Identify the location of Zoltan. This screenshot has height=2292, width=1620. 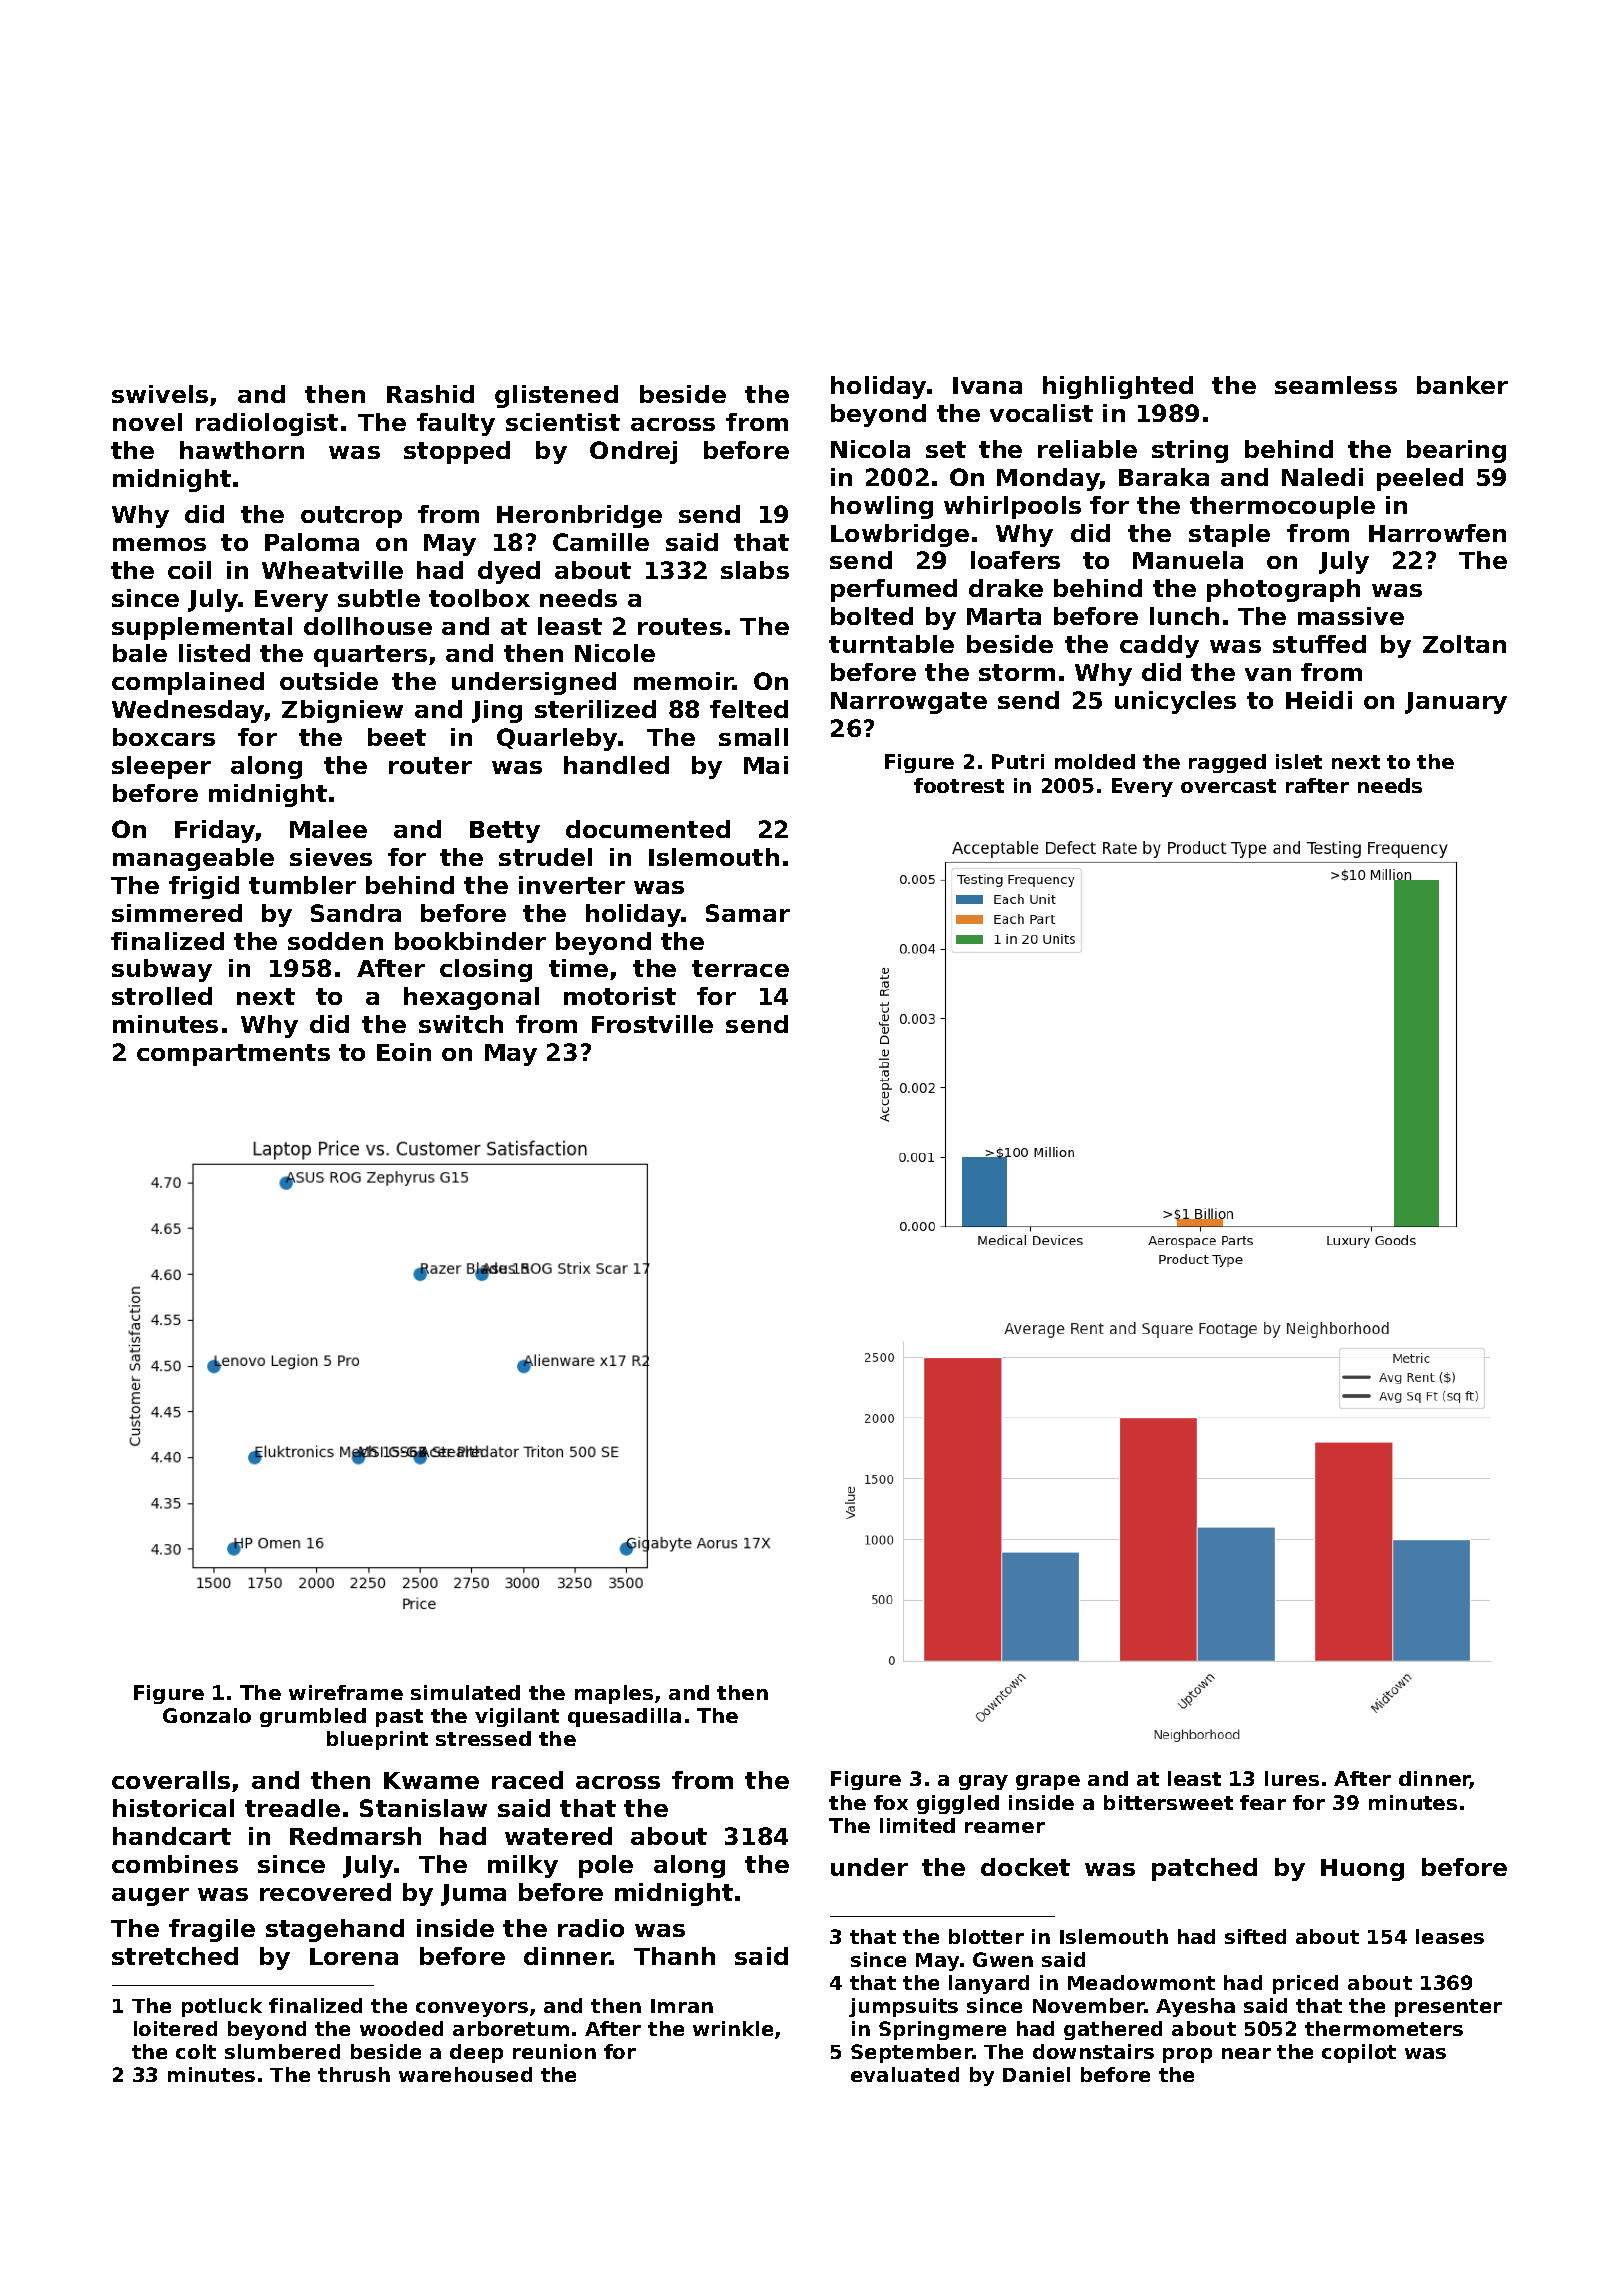
(1464, 644).
